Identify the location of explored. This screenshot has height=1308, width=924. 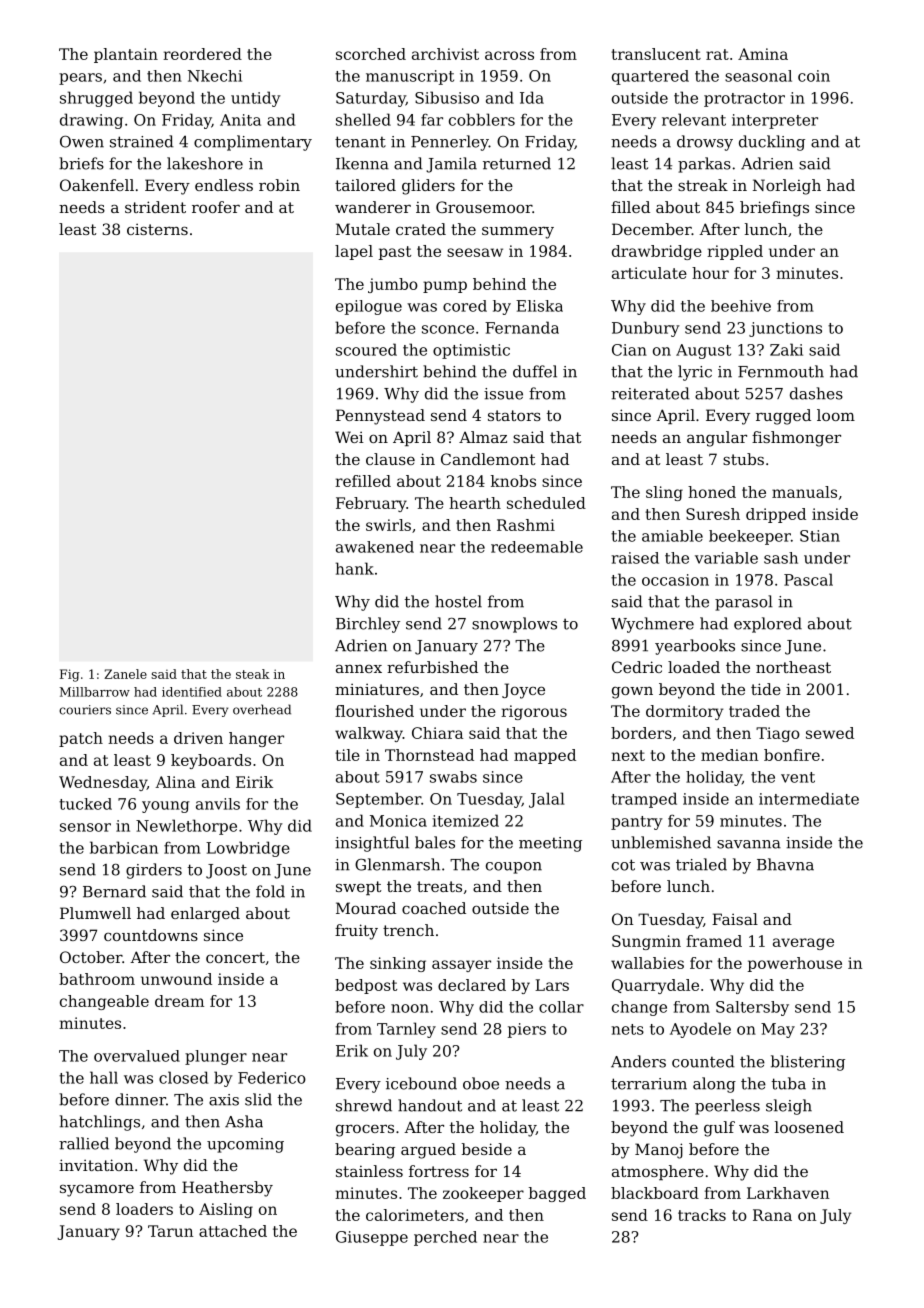
(768, 625).
